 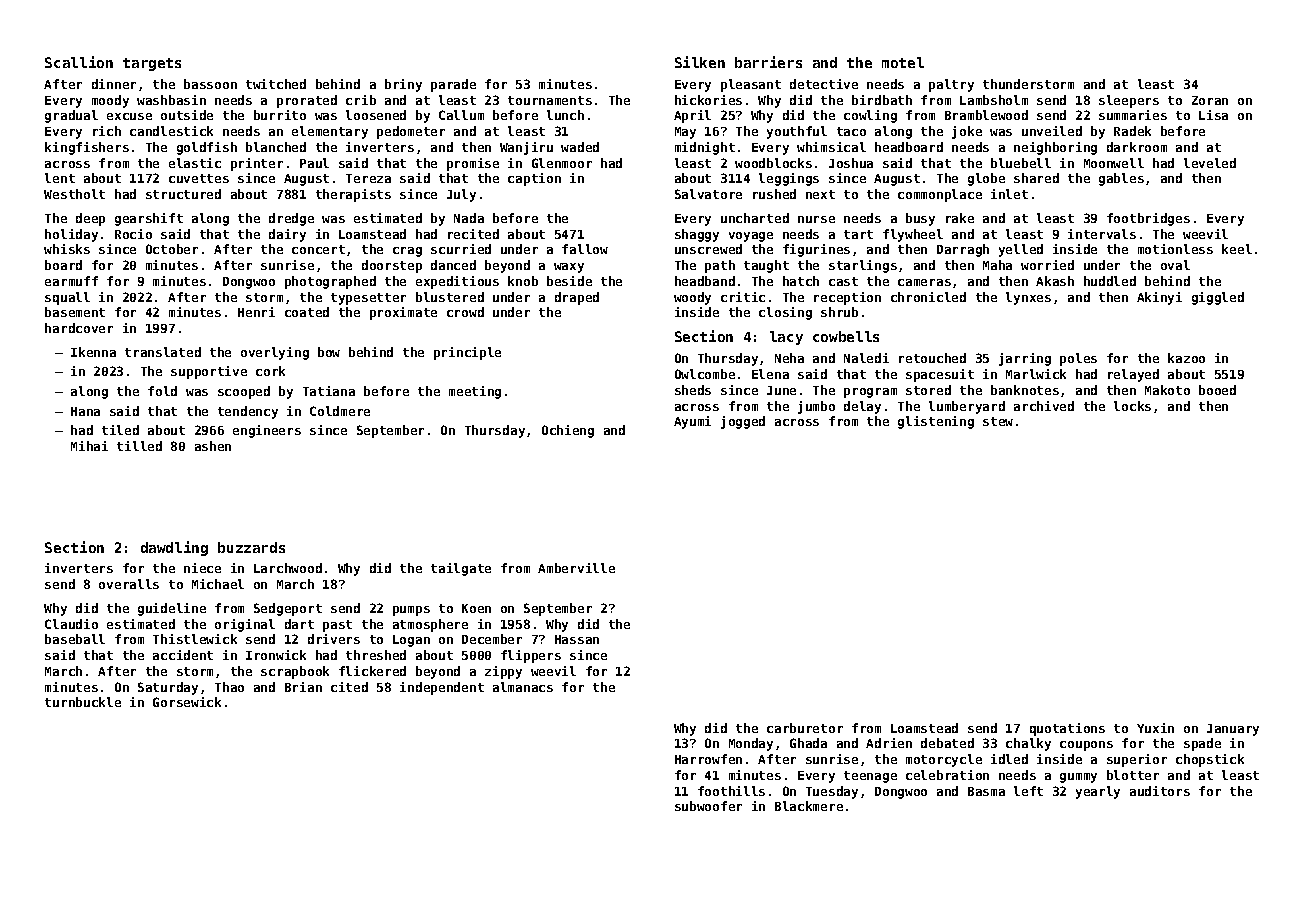 What do you see at coordinates (83, 702) in the document?
I see `turnbuckle` at bounding box center [83, 702].
